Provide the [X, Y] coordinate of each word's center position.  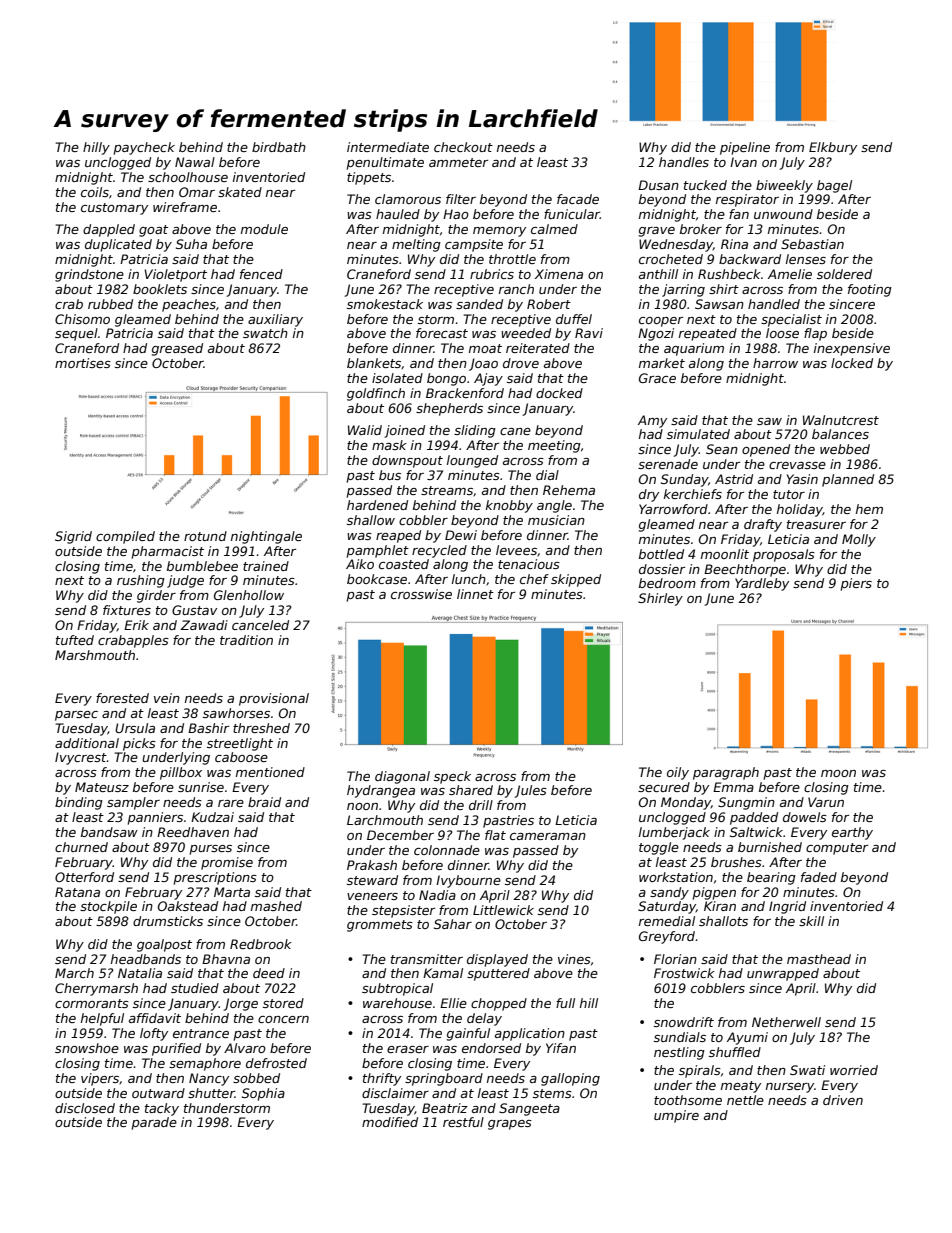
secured [664, 787]
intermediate [388, 147]
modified [390, 1122]
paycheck [144, 148]
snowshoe [87, 1048]
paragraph [726, 773]
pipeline [745, 148]
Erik [136, 625]
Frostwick [684, 973]
